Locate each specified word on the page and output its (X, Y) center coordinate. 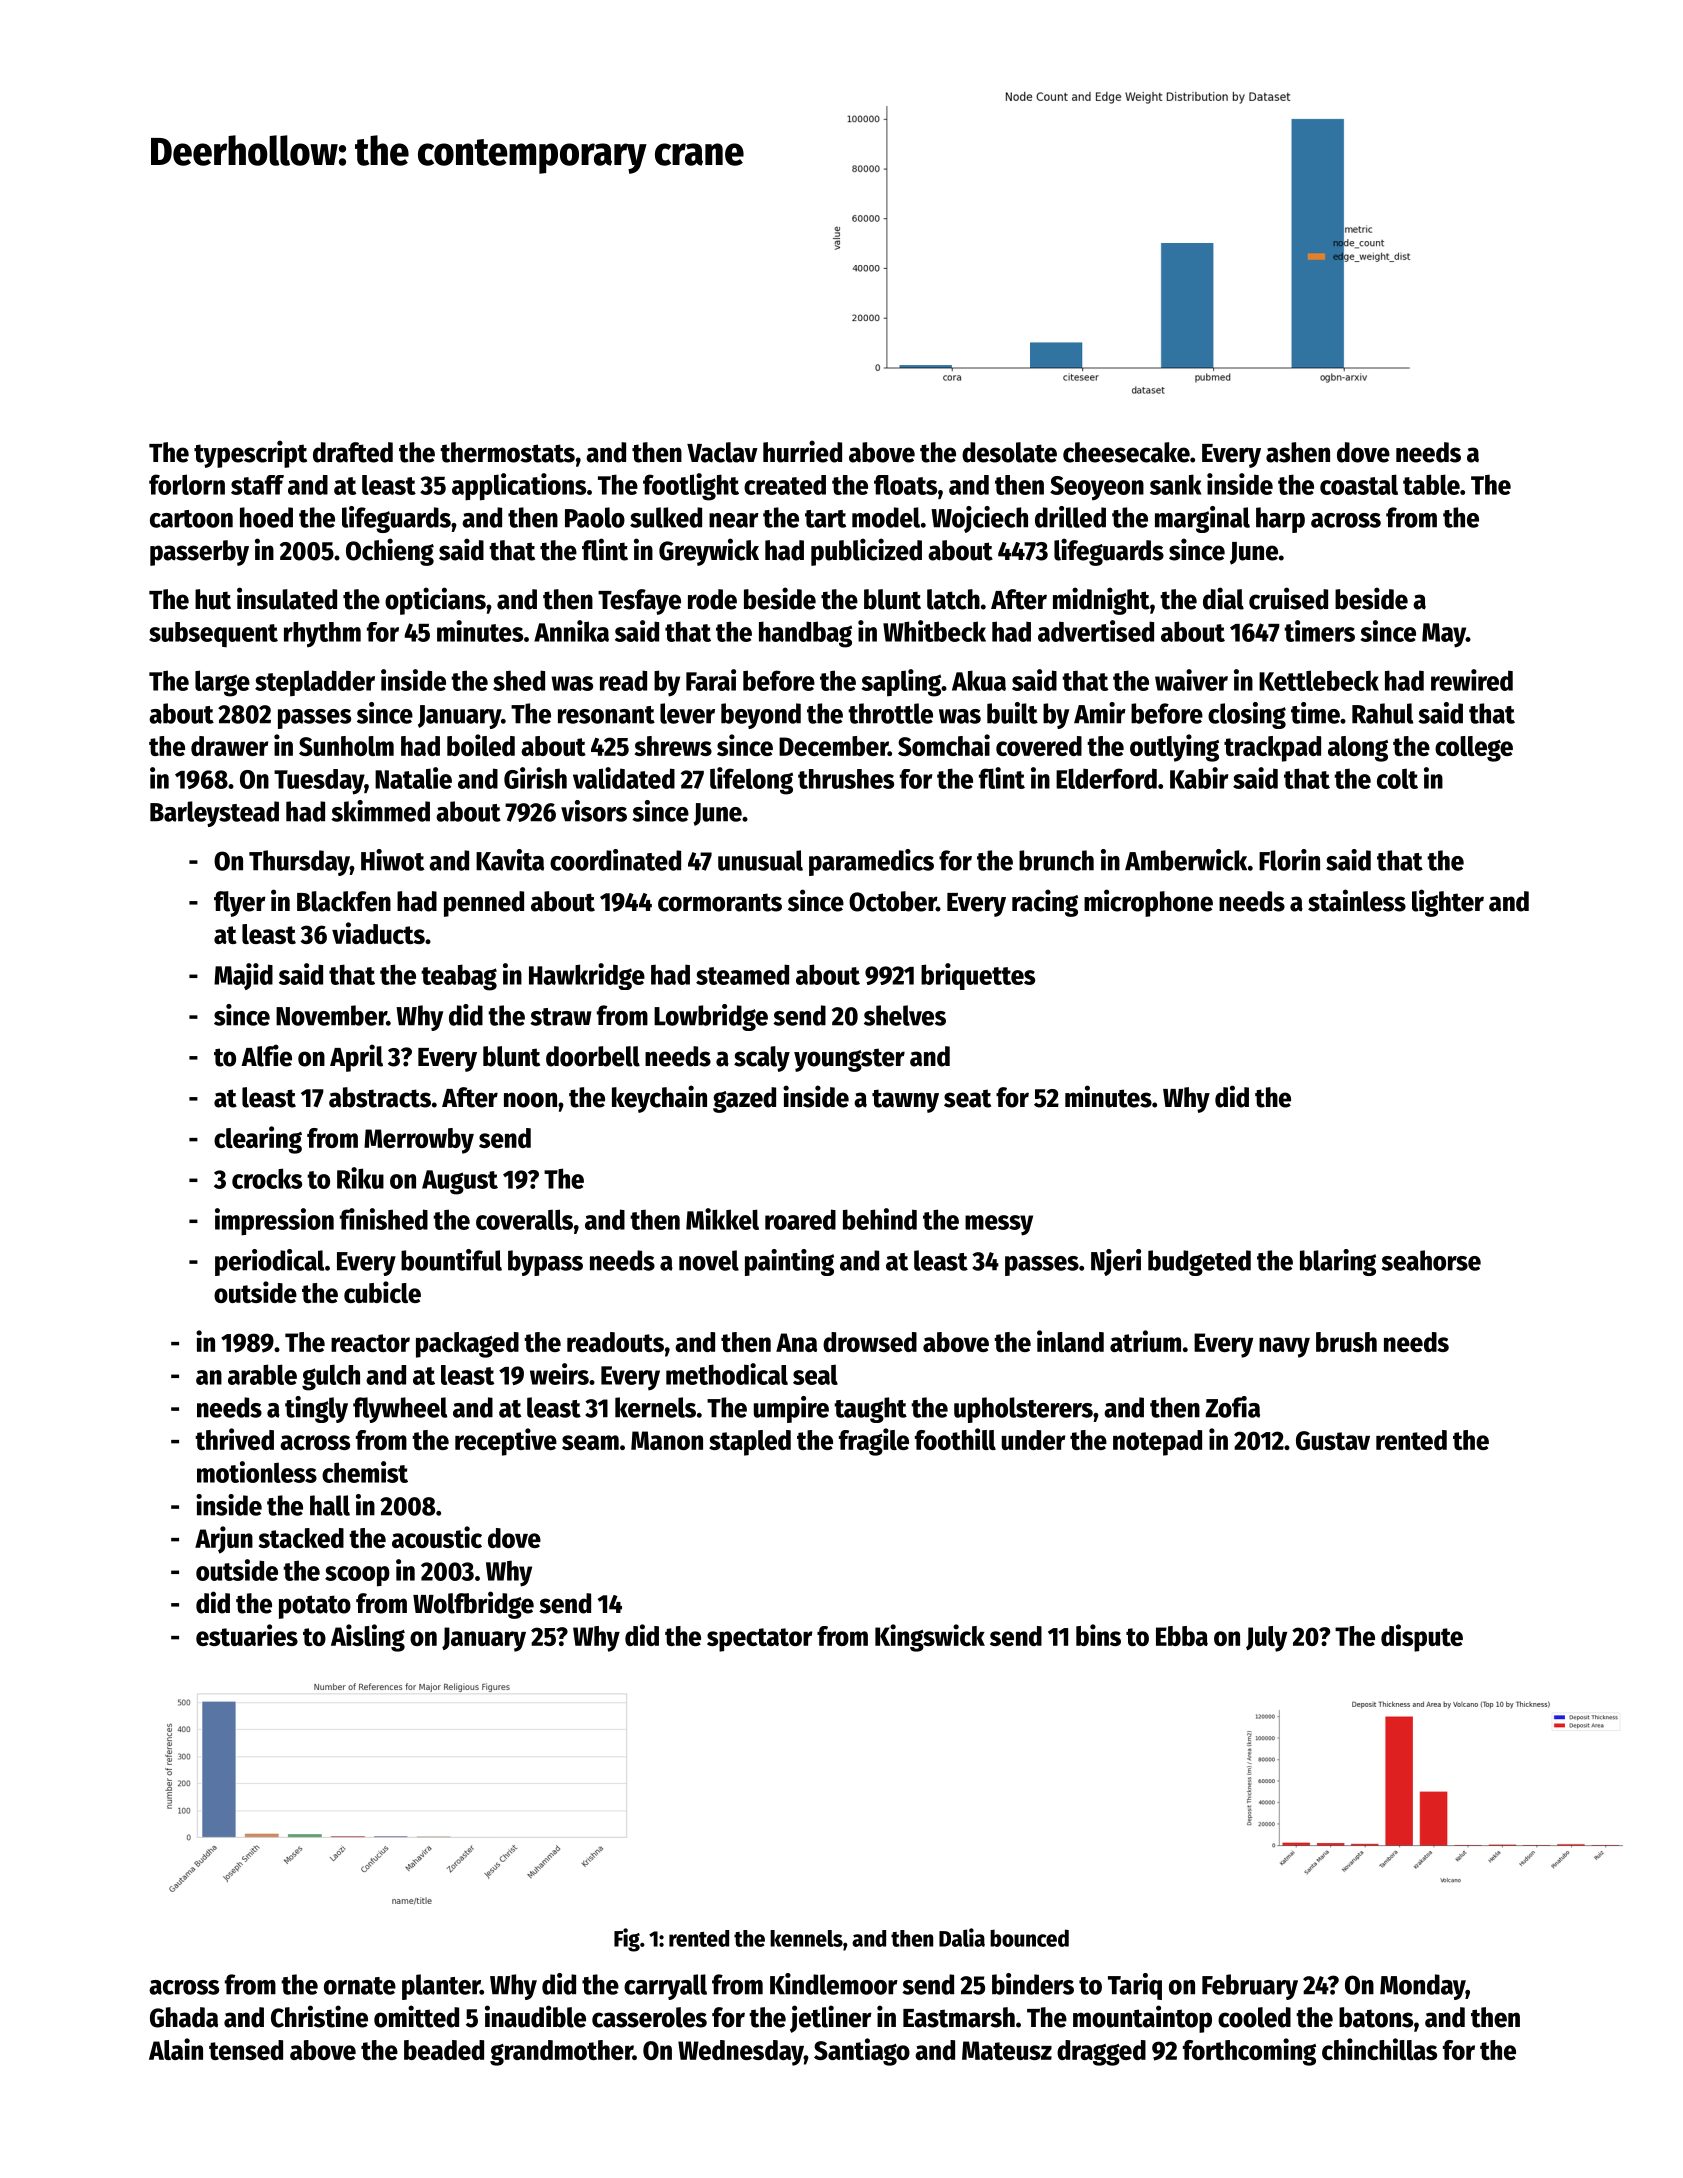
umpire (791, 1409)
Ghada (184, 2017)
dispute (1422, 1638)
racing (1045, 903)
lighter (1448, 903)
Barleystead (214, 814)
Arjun (224, 1540)
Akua (979, 680)
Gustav (1333, 1440)
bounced (1029, 1938)
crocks (267, 1178)
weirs (559, 1374)
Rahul (1382, 713)
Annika (571, 631)
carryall (665, 1987)
